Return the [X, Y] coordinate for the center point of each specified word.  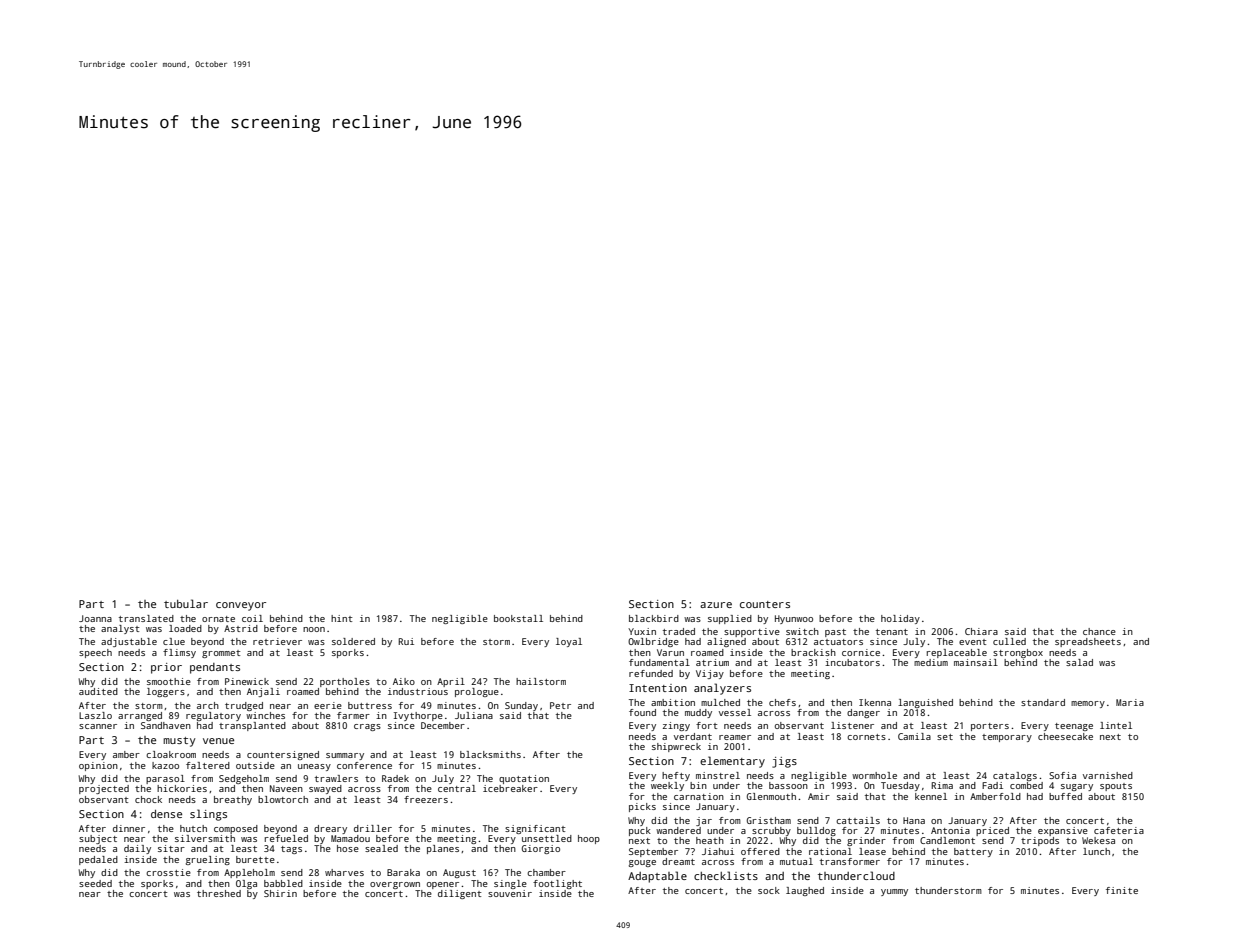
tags [291, 850]
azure [716, 605]
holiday [900, 619]
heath [710, 840]
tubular [186, 603]
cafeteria [1119, 830]
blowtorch [283, 799]
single [510, 884]
